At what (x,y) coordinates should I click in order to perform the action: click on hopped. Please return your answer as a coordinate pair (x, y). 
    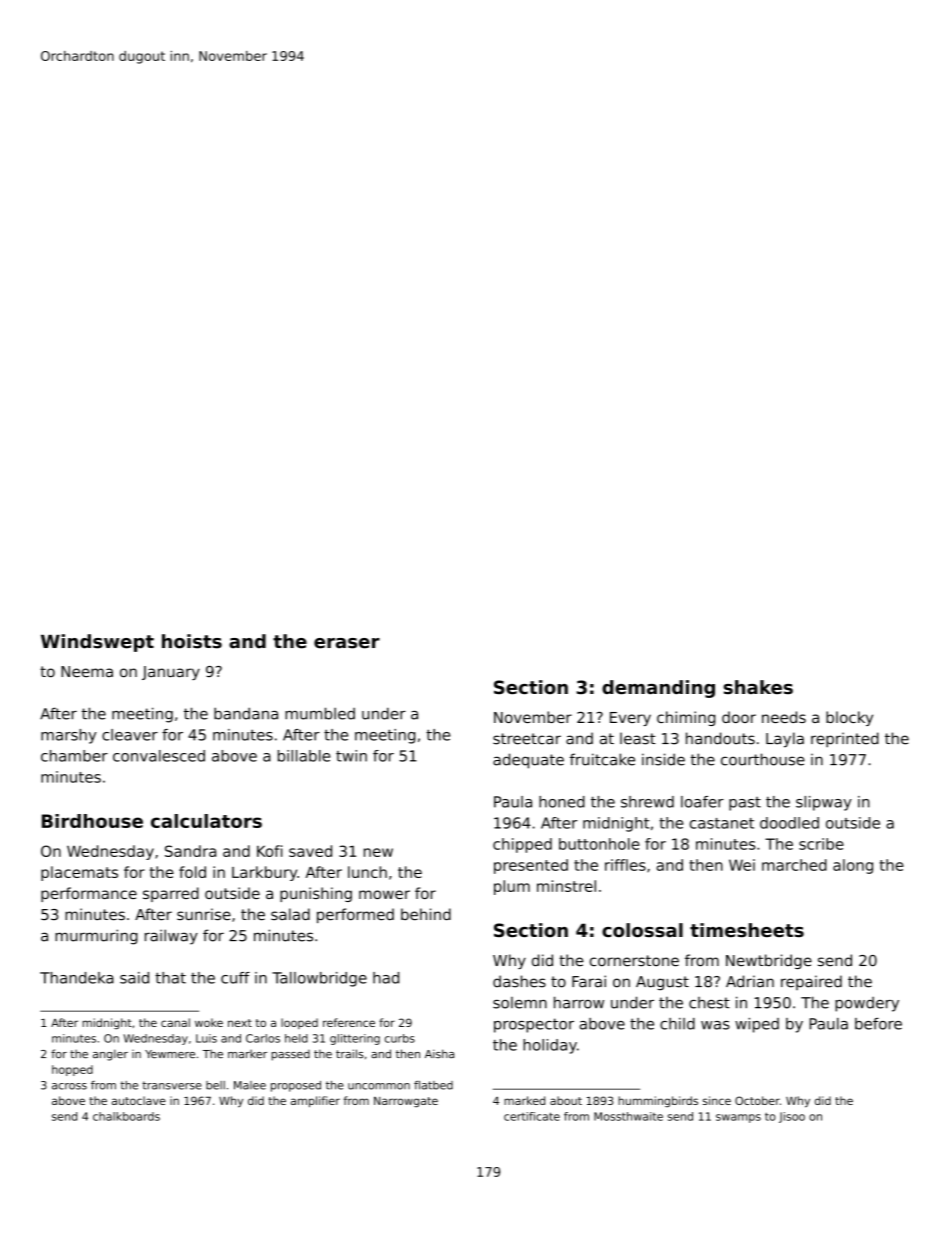
    Looking at the image, I should click on (72, 1070).
